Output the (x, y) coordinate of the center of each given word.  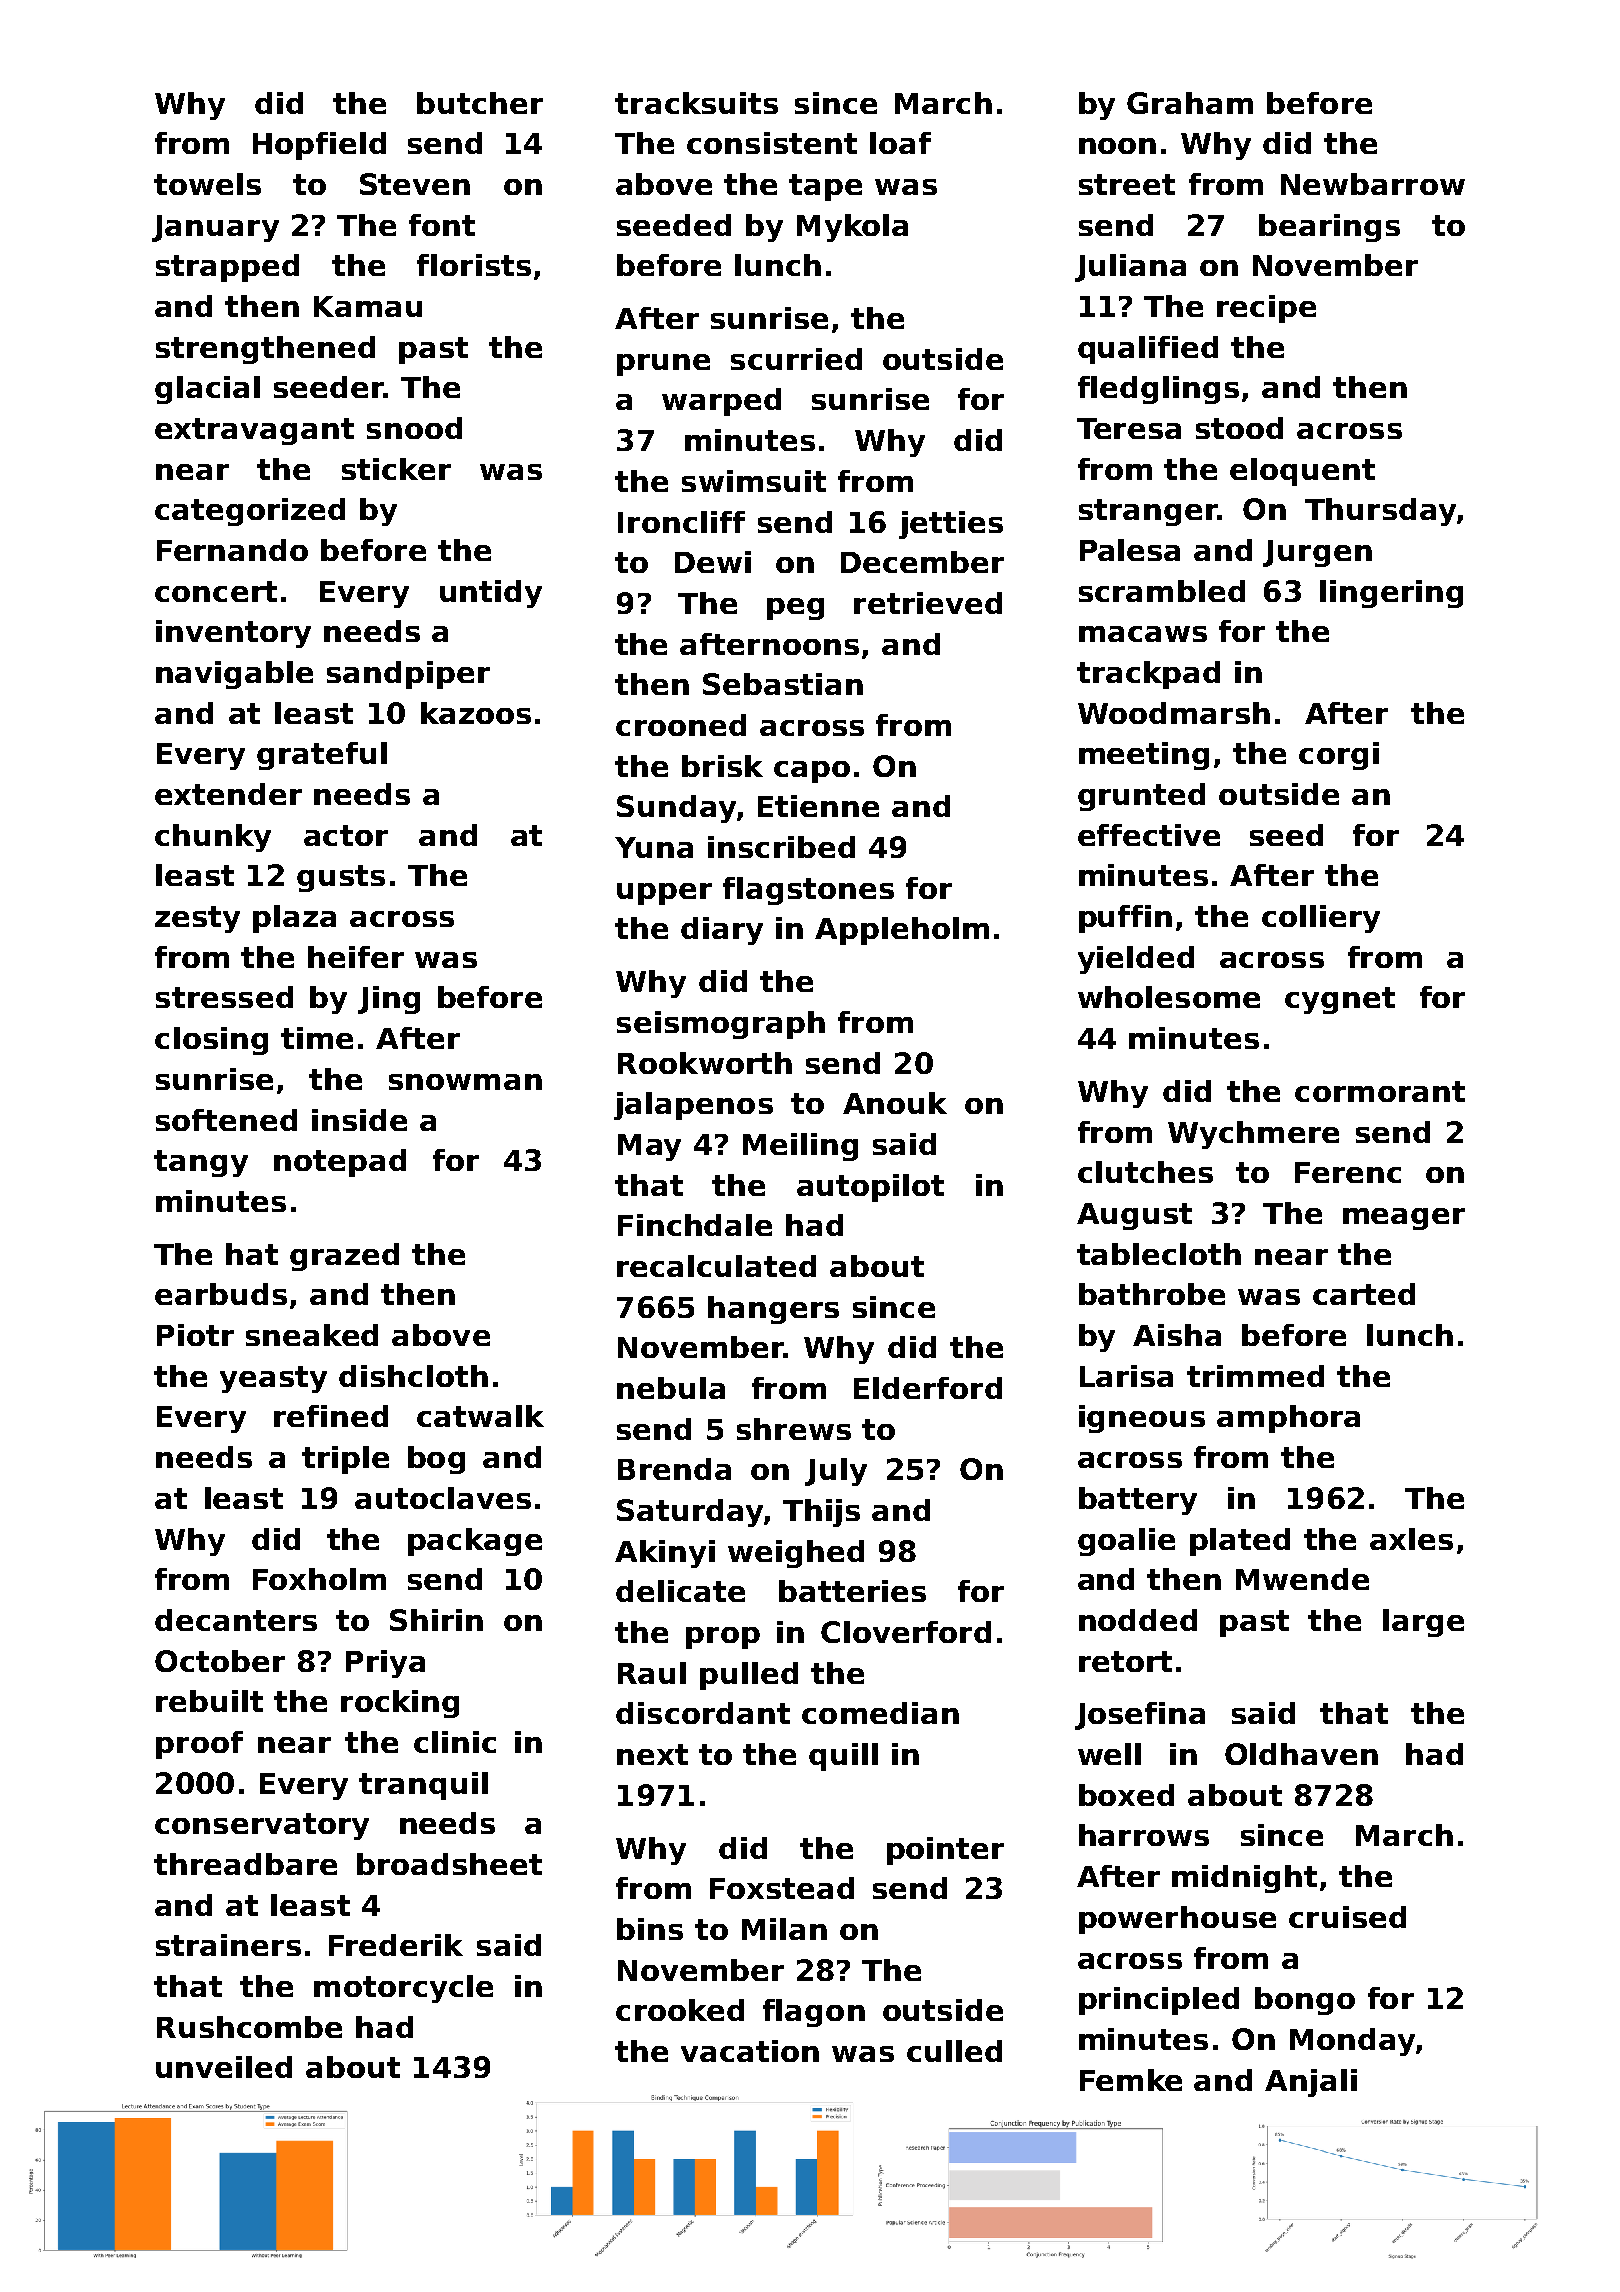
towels (207, 184)
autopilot (870, 1188)
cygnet (1340, 1000)
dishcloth (413, 1376)
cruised (1347, 1917)
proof (199, 1745)
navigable (234, 675)
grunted (1141, 797)
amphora (1288, 1419)
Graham (1190, 103)
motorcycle (403, 1989)
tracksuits (696, 103)
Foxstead (782, 1888)
